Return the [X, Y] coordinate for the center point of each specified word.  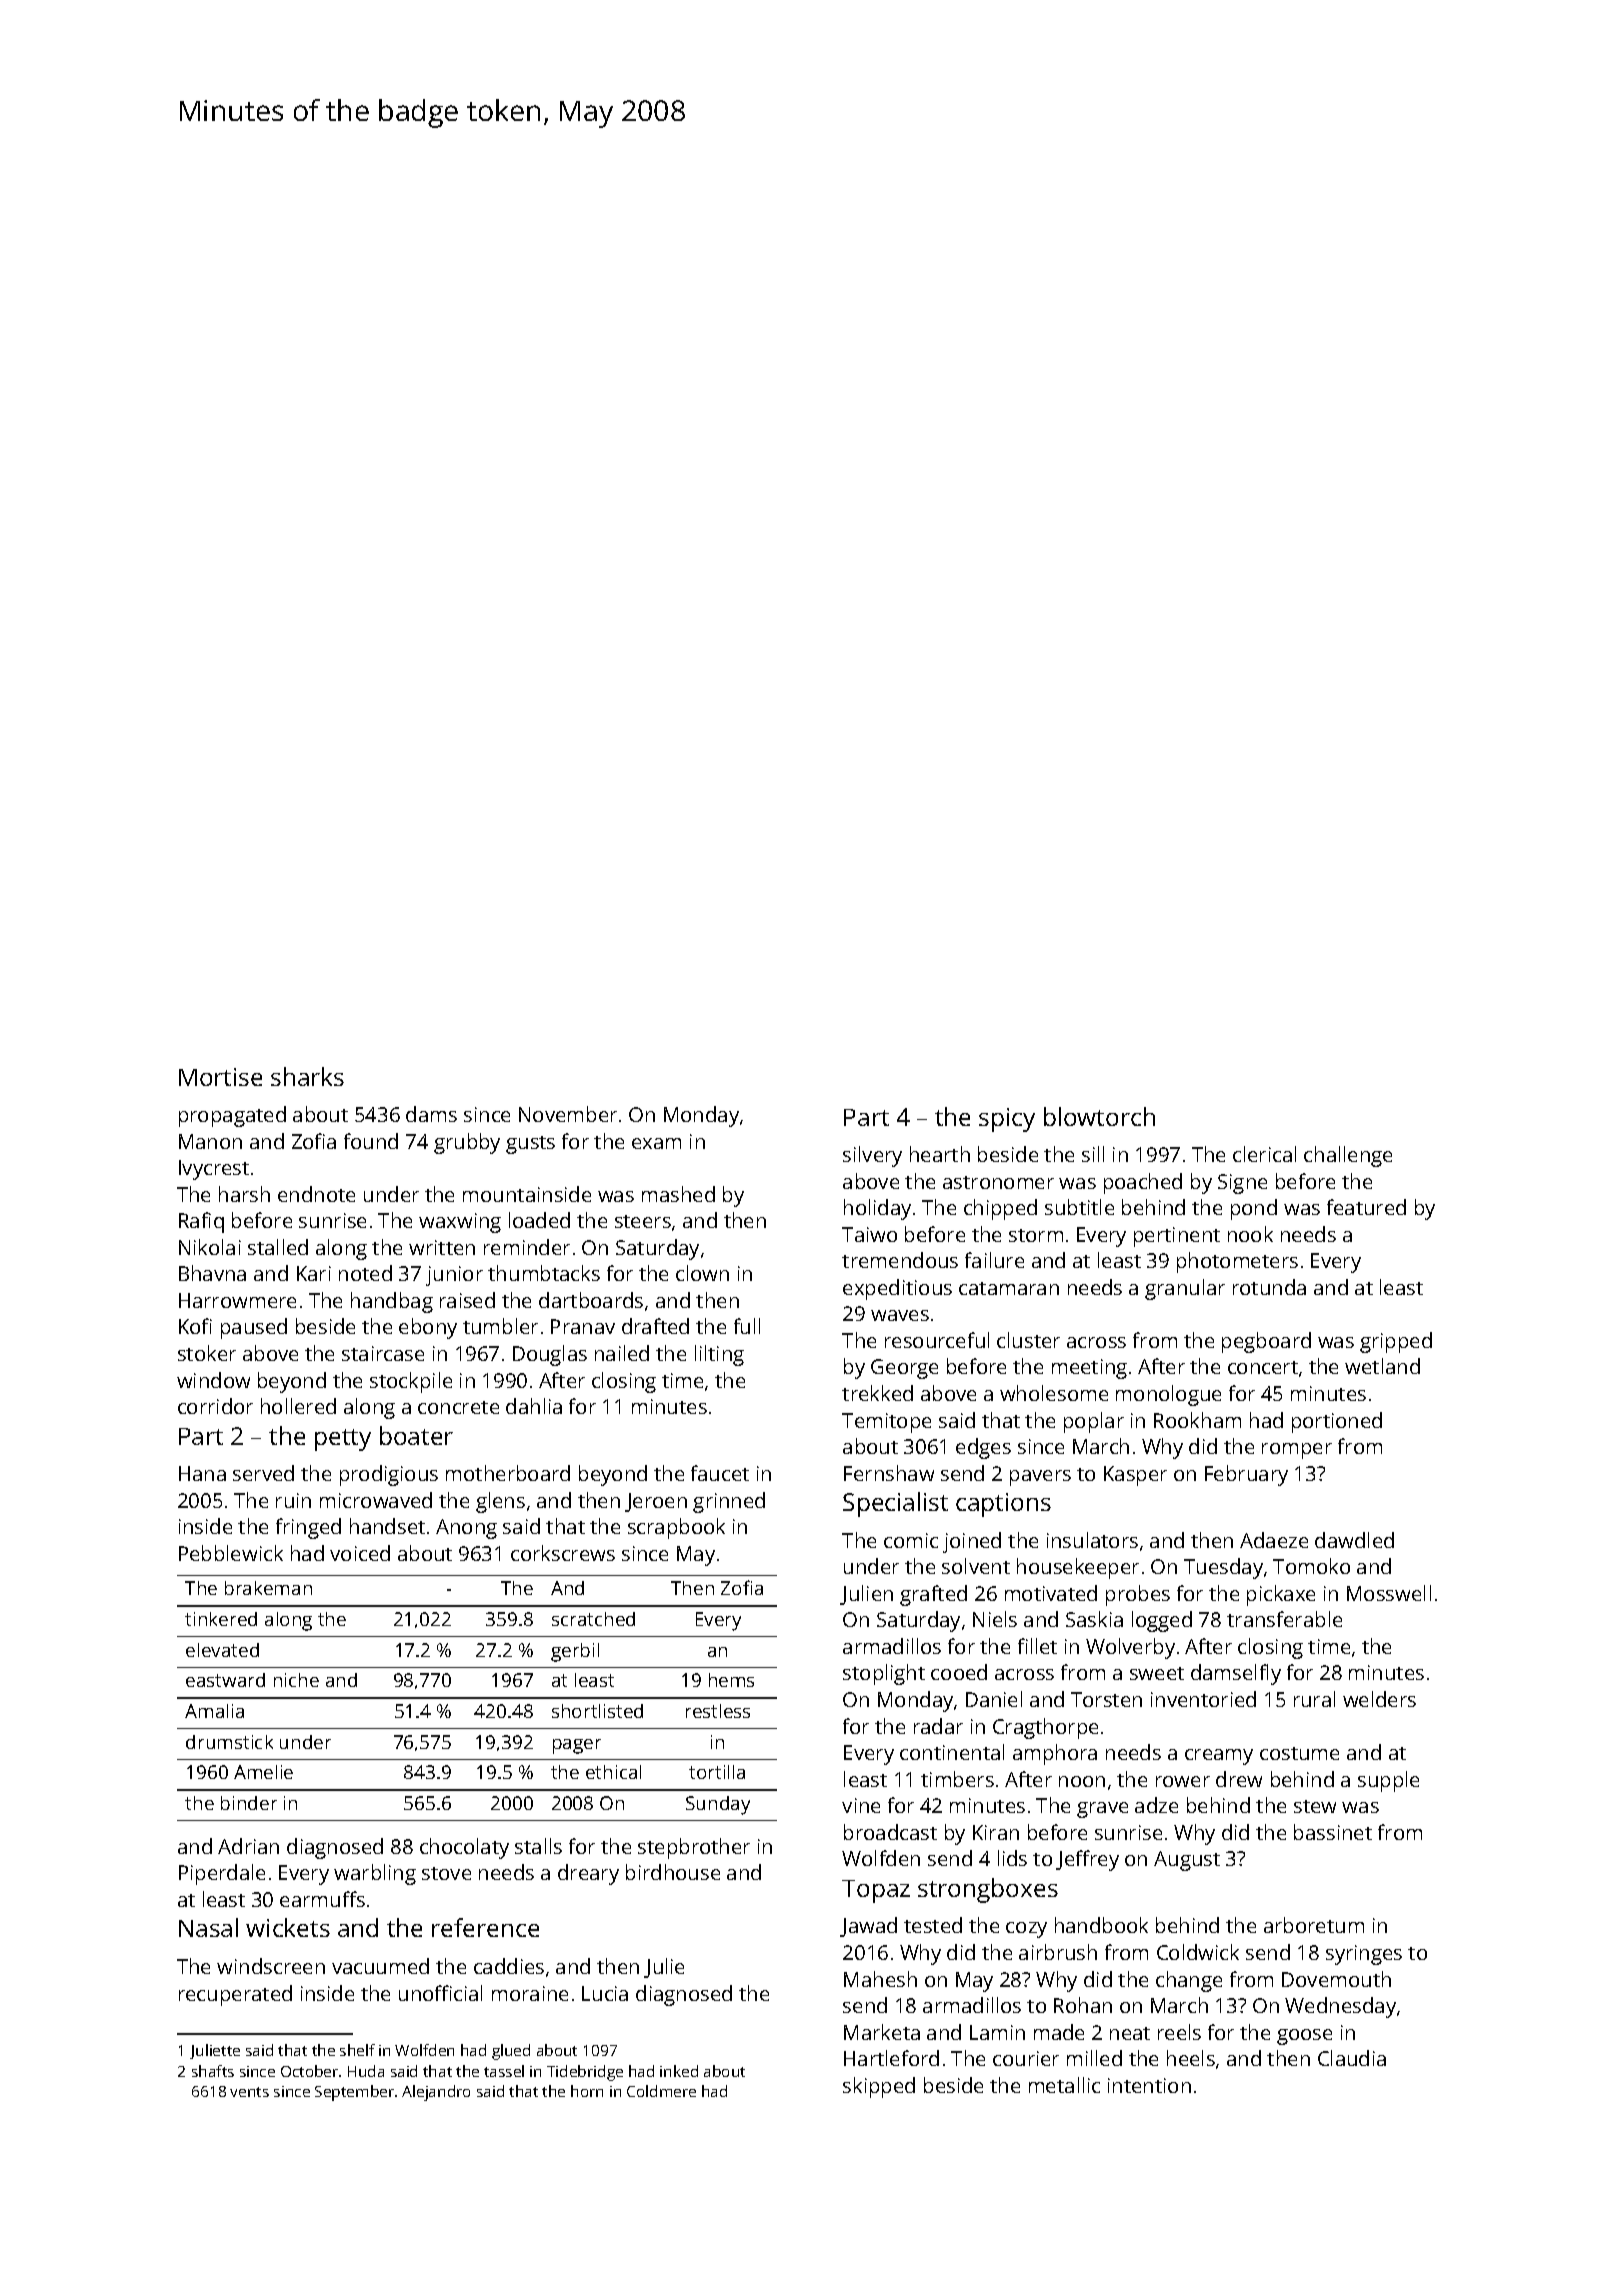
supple [1388, 1781]
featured [1366, 1207]
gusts [530, 1145]
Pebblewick [231, 1553]
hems [731, 1680]
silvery [872, 1156]
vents [249, 2092]
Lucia [605, 1993]
